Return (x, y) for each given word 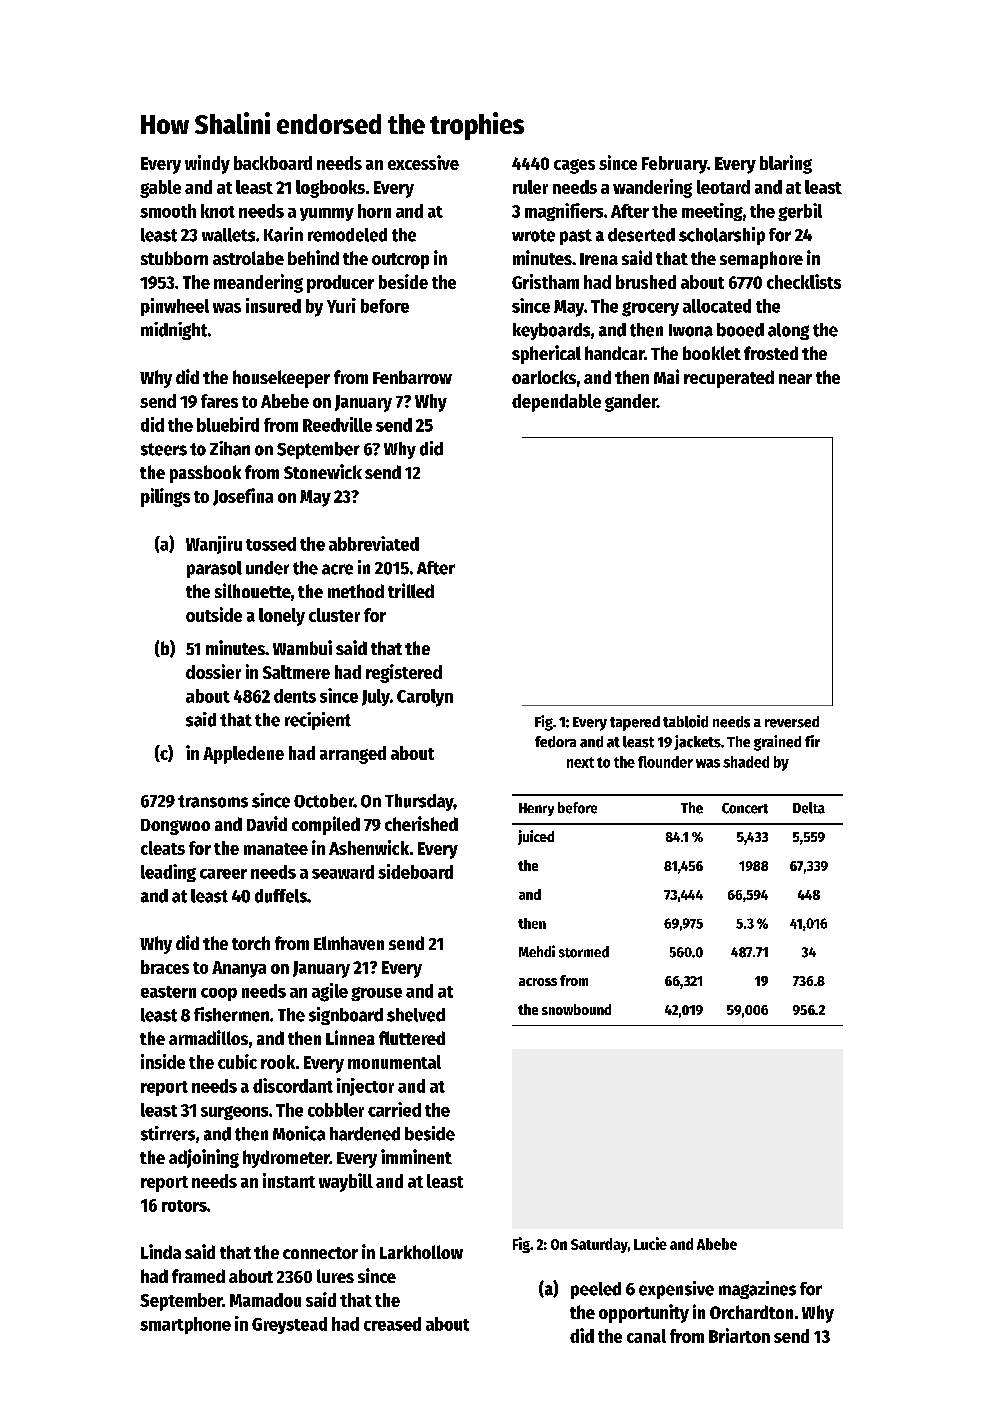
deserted (641, 235)
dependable (556, 403)
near (795, 379)
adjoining (204, 1158)
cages (574, 166)
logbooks (330, 189)
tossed (271, 544)
